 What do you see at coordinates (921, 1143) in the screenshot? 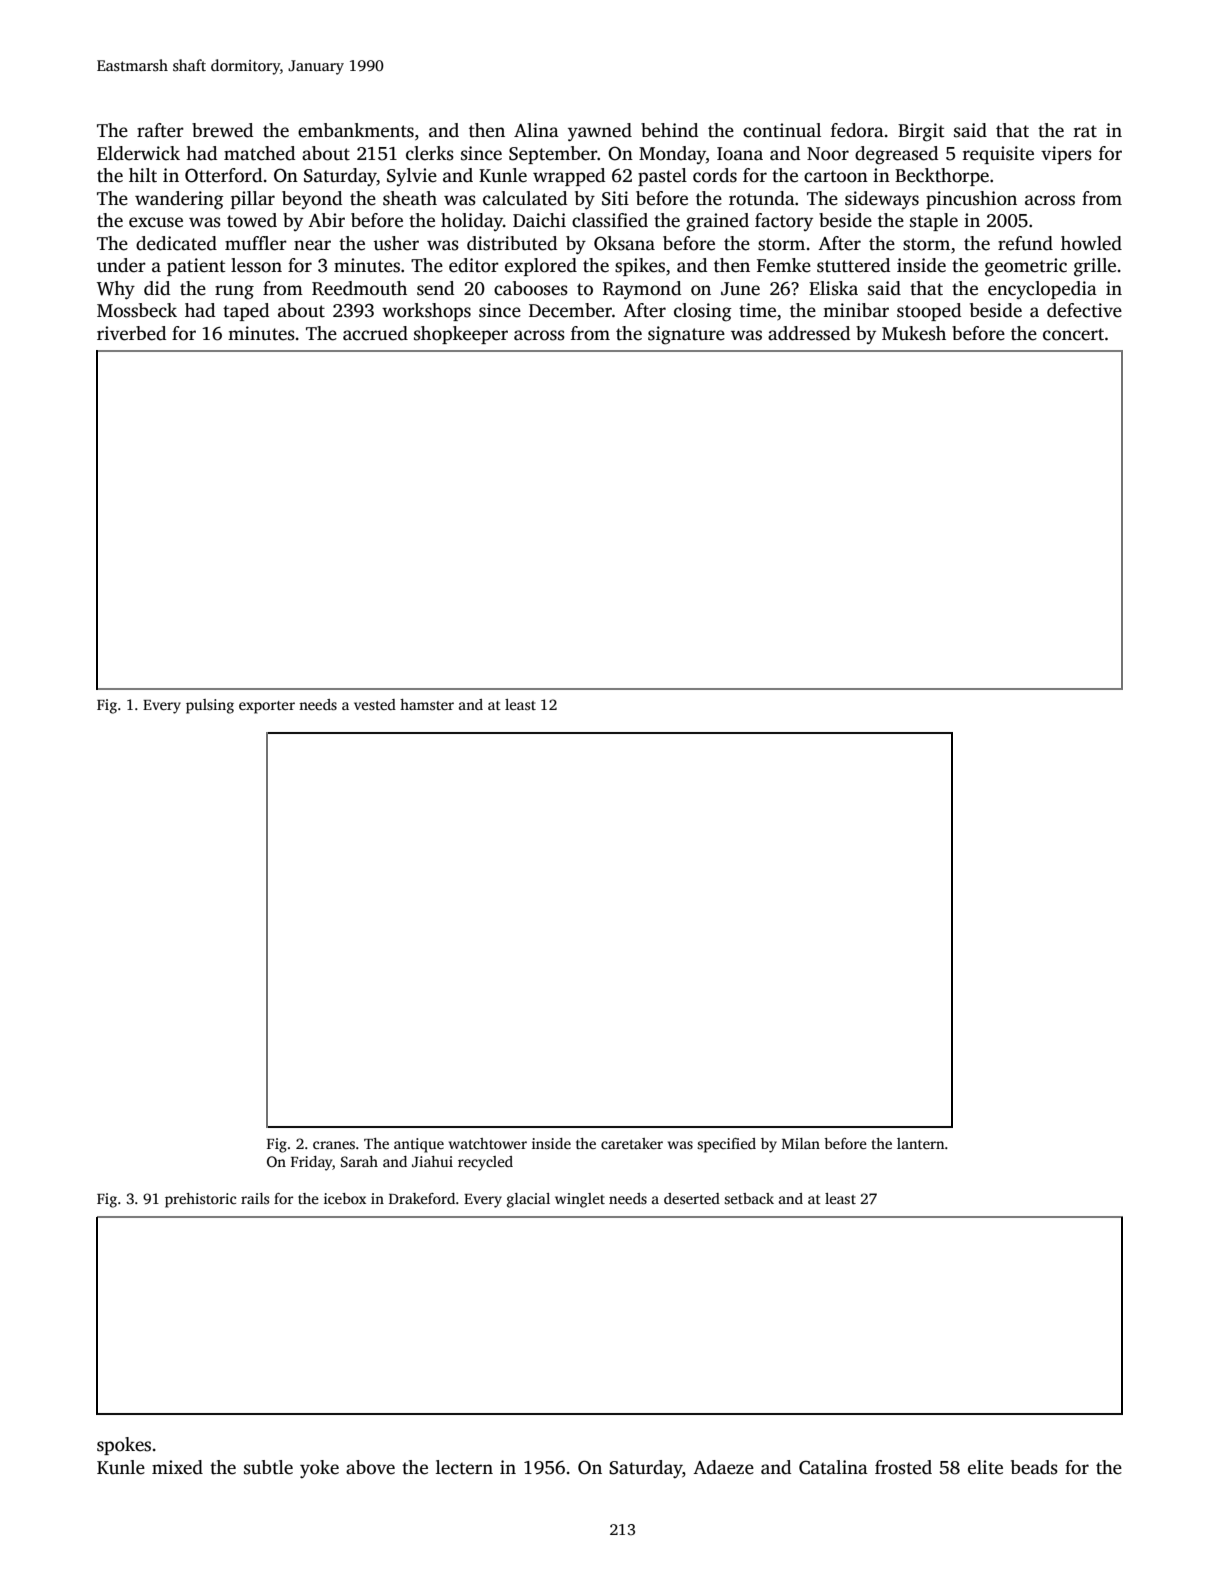
I see `lantern` at bounding box center [921, 1143].
